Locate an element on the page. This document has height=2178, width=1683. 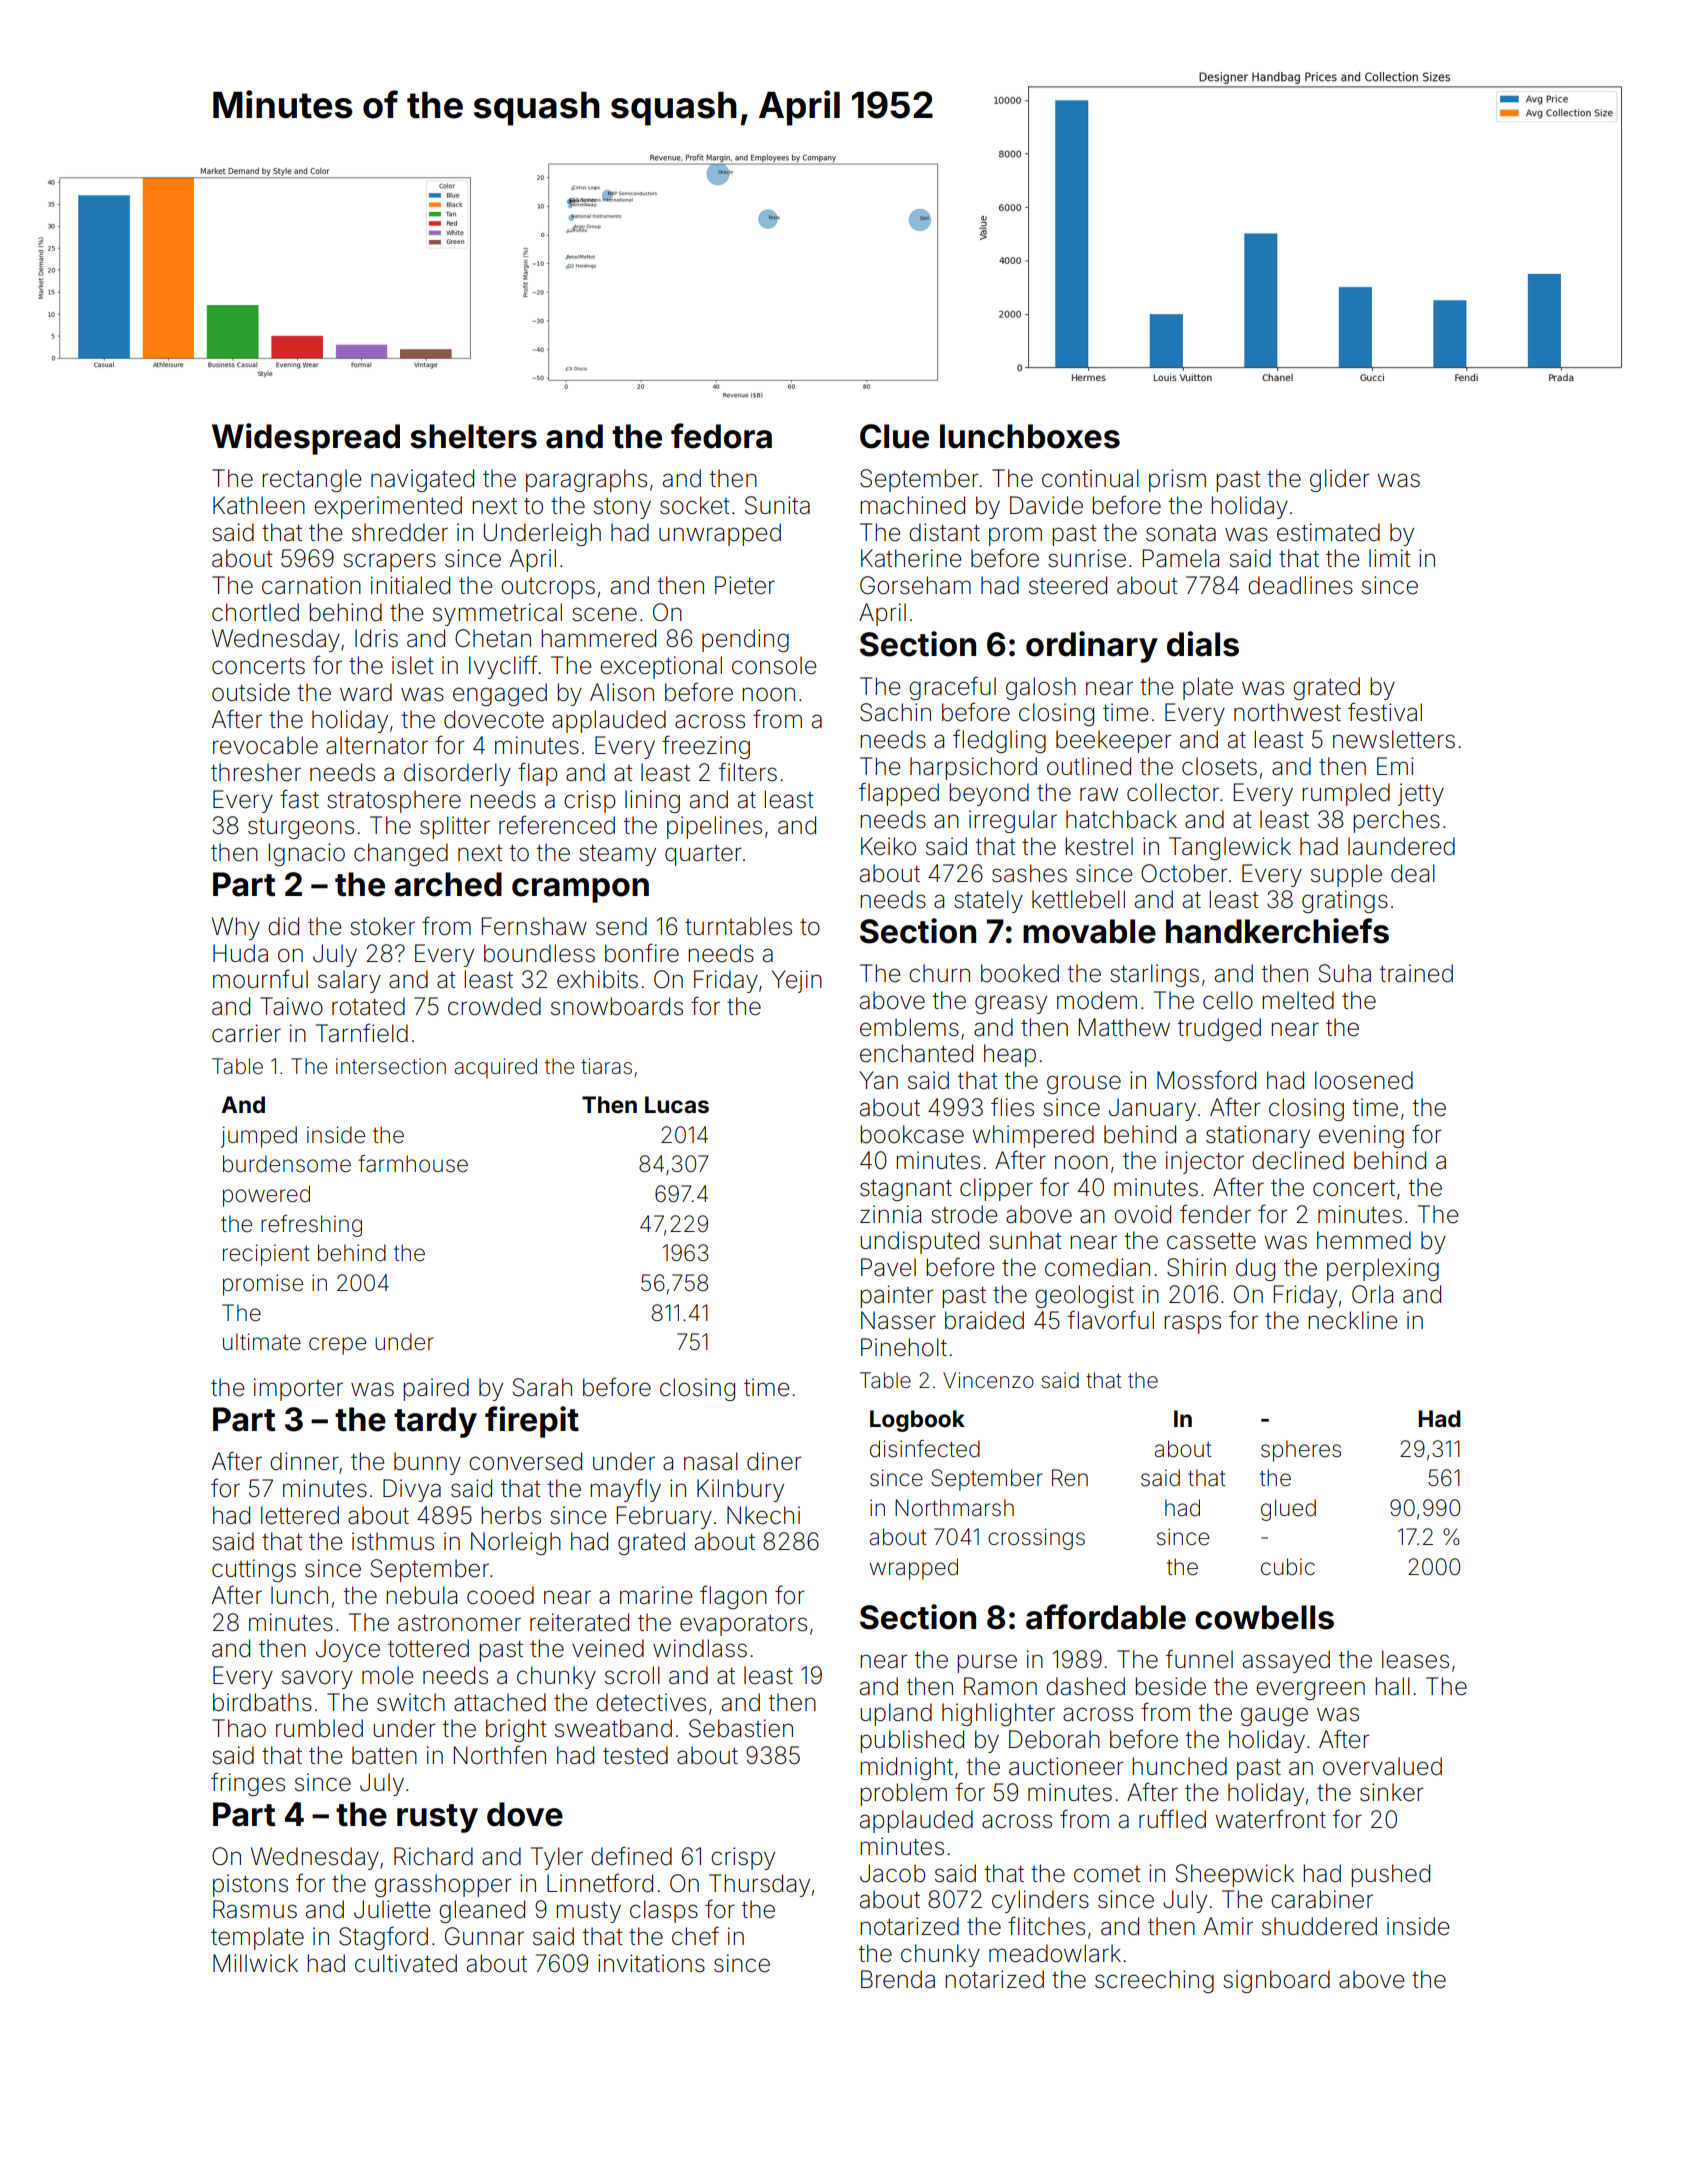
Widespread is located at coordinates (306, 439).
